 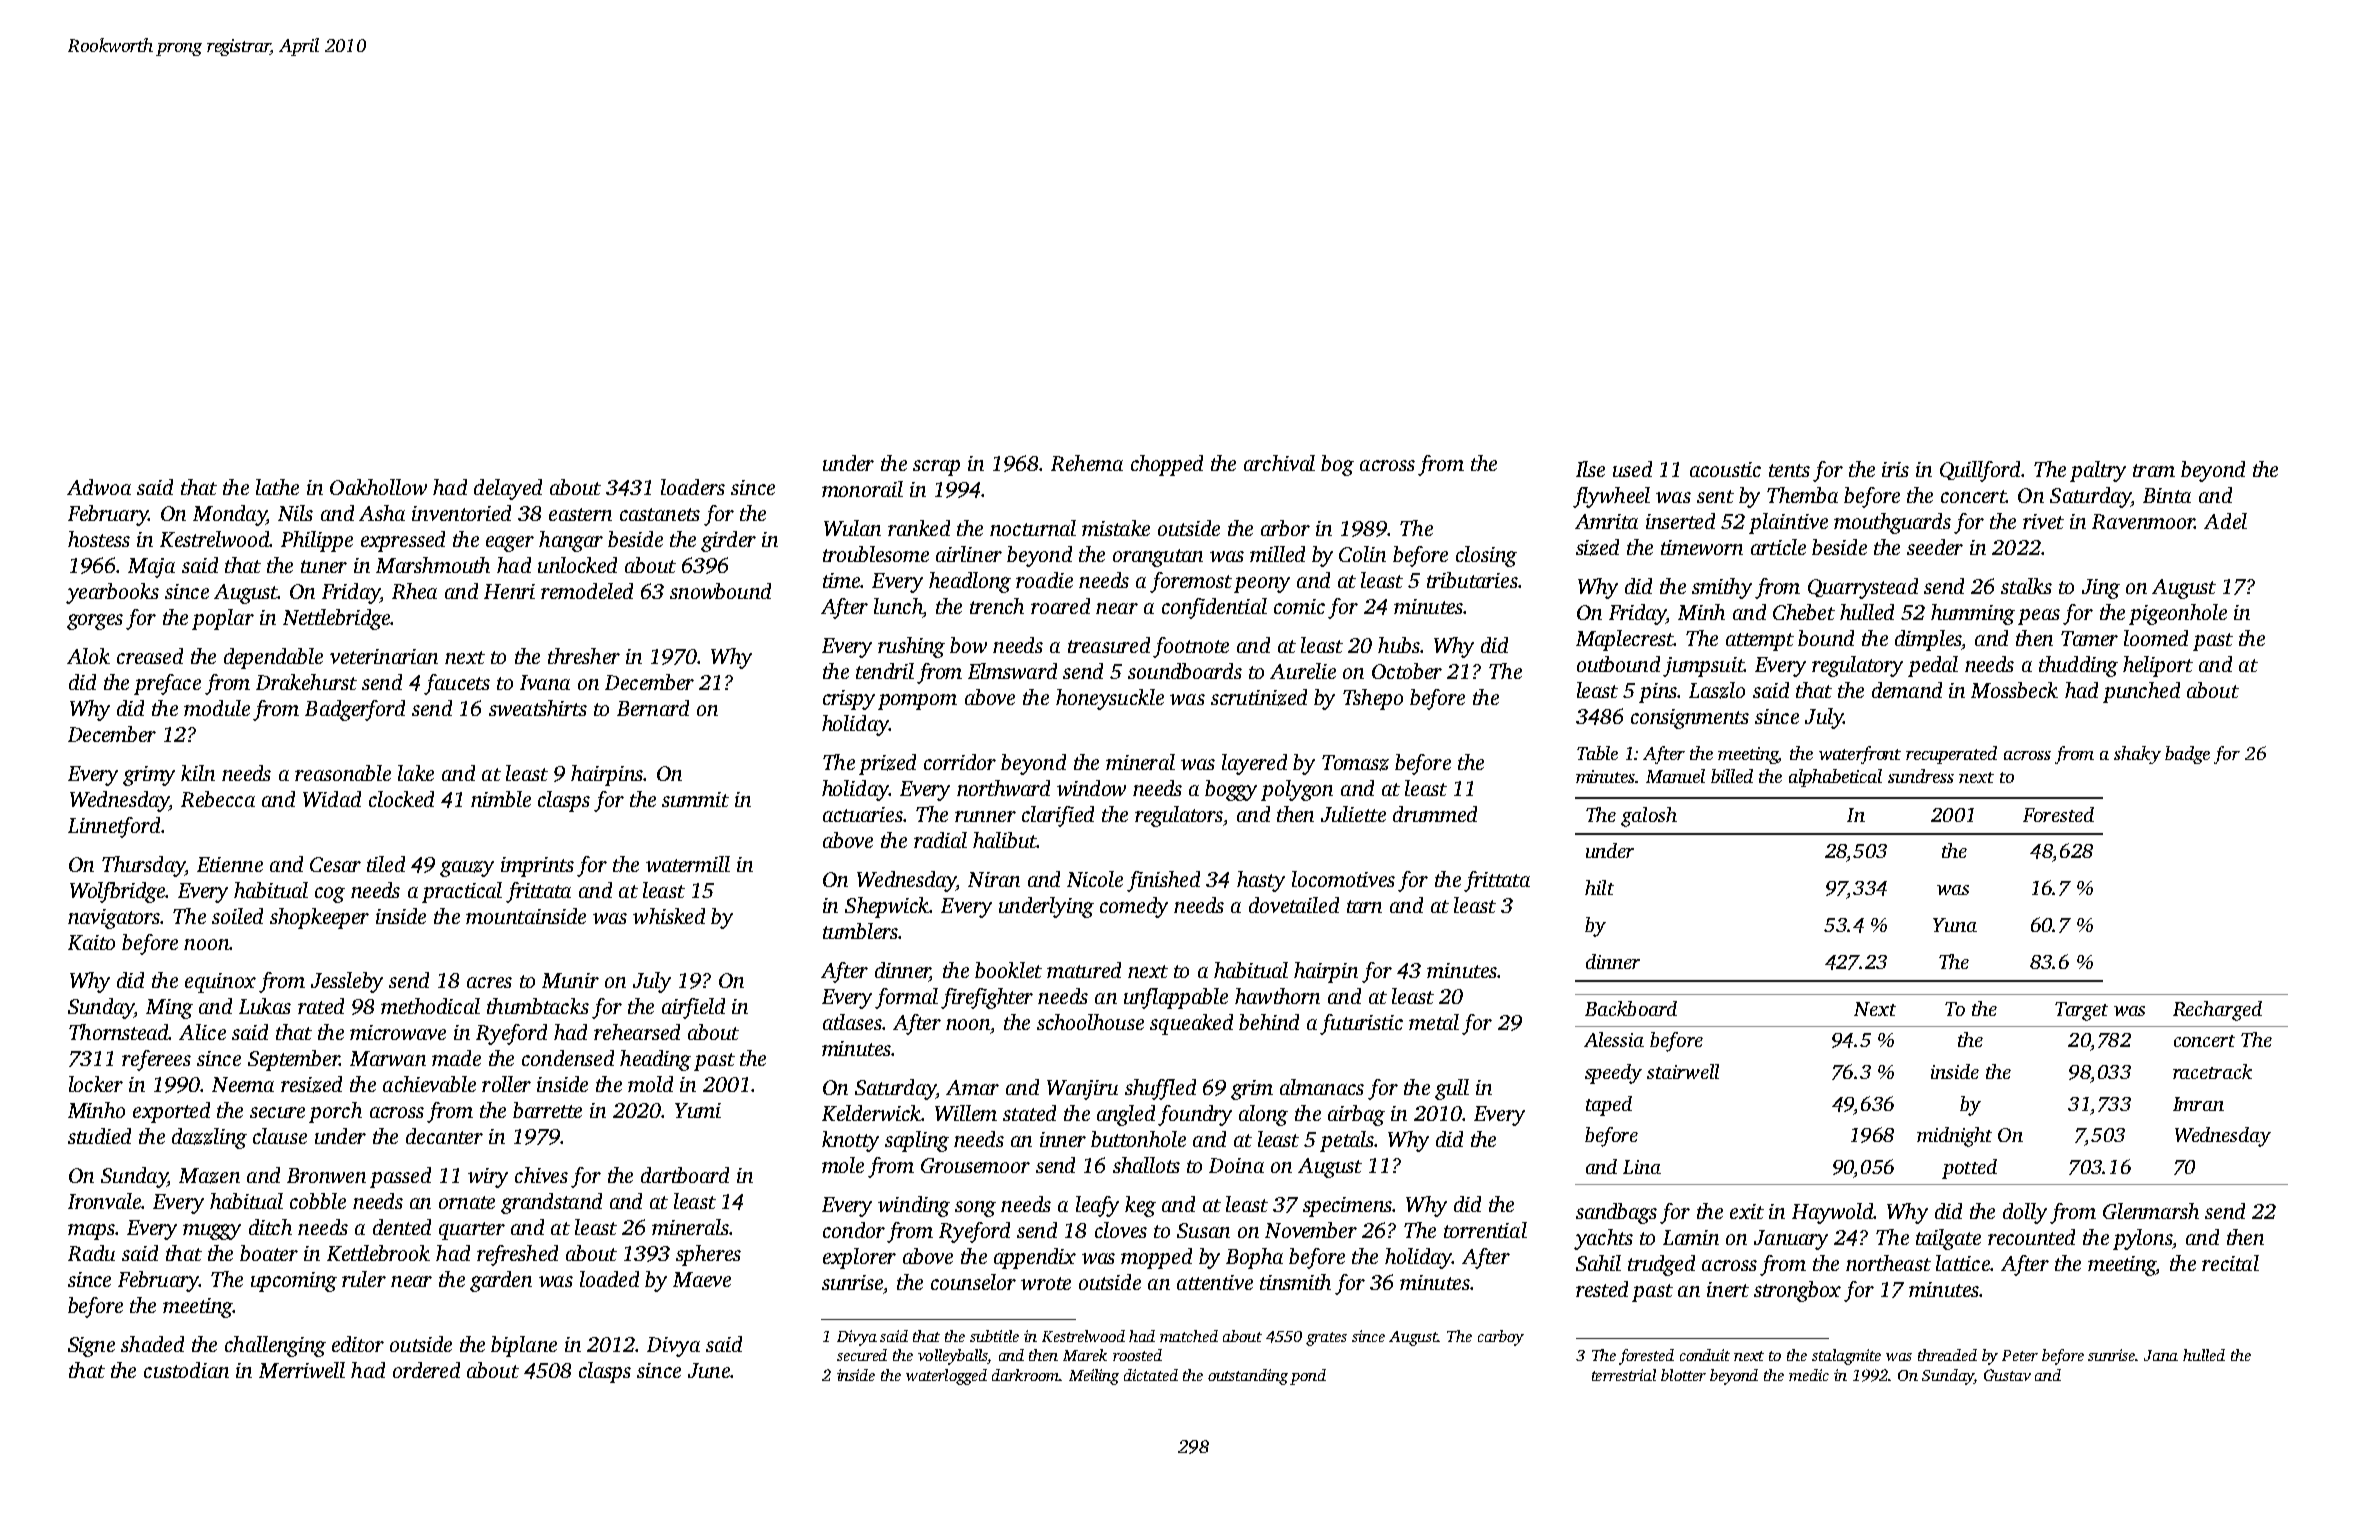 What do you see at coordinates (2151, 1211) in the screenshot?
I see `Glenmarsh` at bounding box center [2151, 1211].
